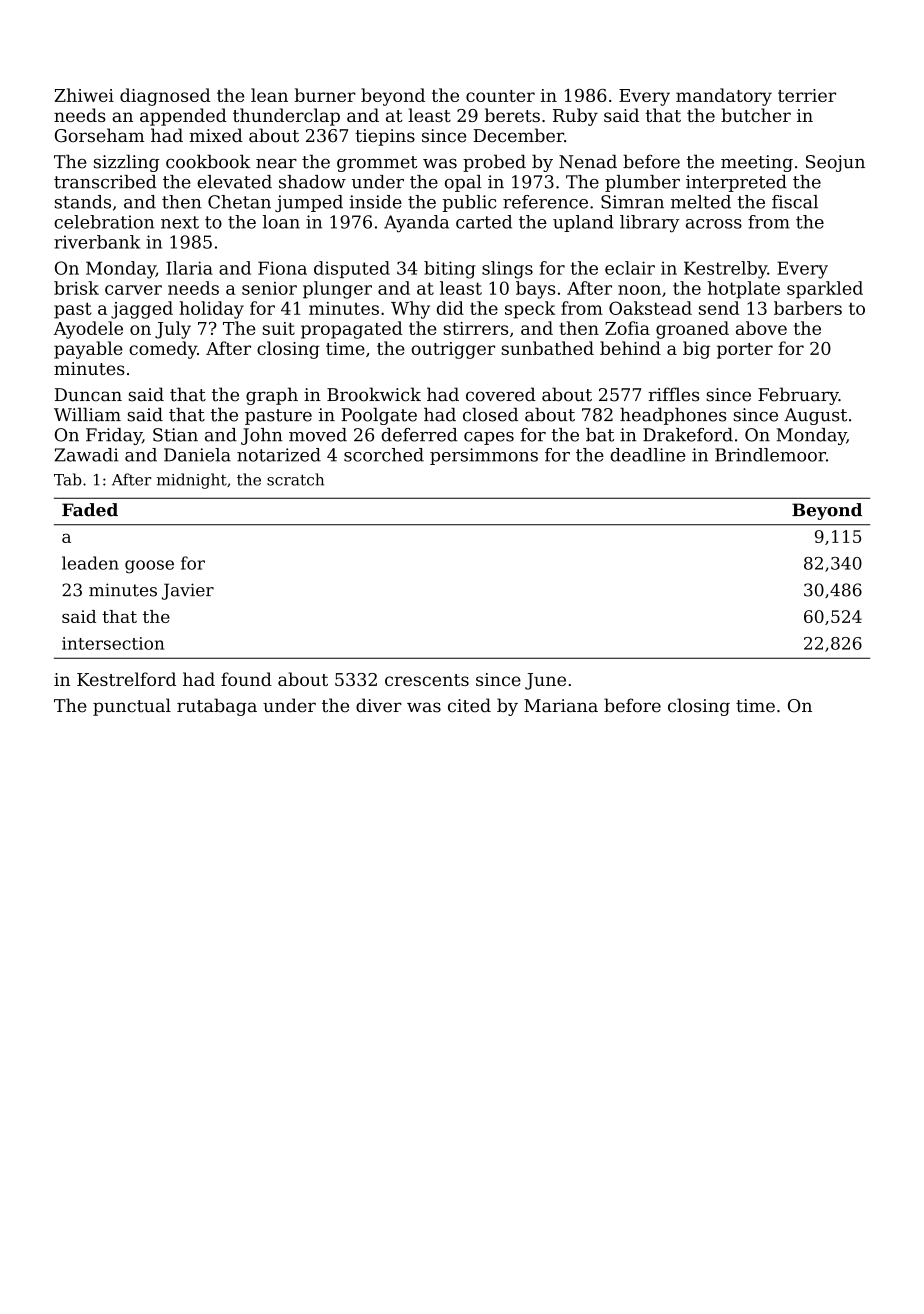 This document has width=924, height=1314. What do you see at coordinates (807, 95) in the document?
I see `terrier` at bounding box center [807, 95].
